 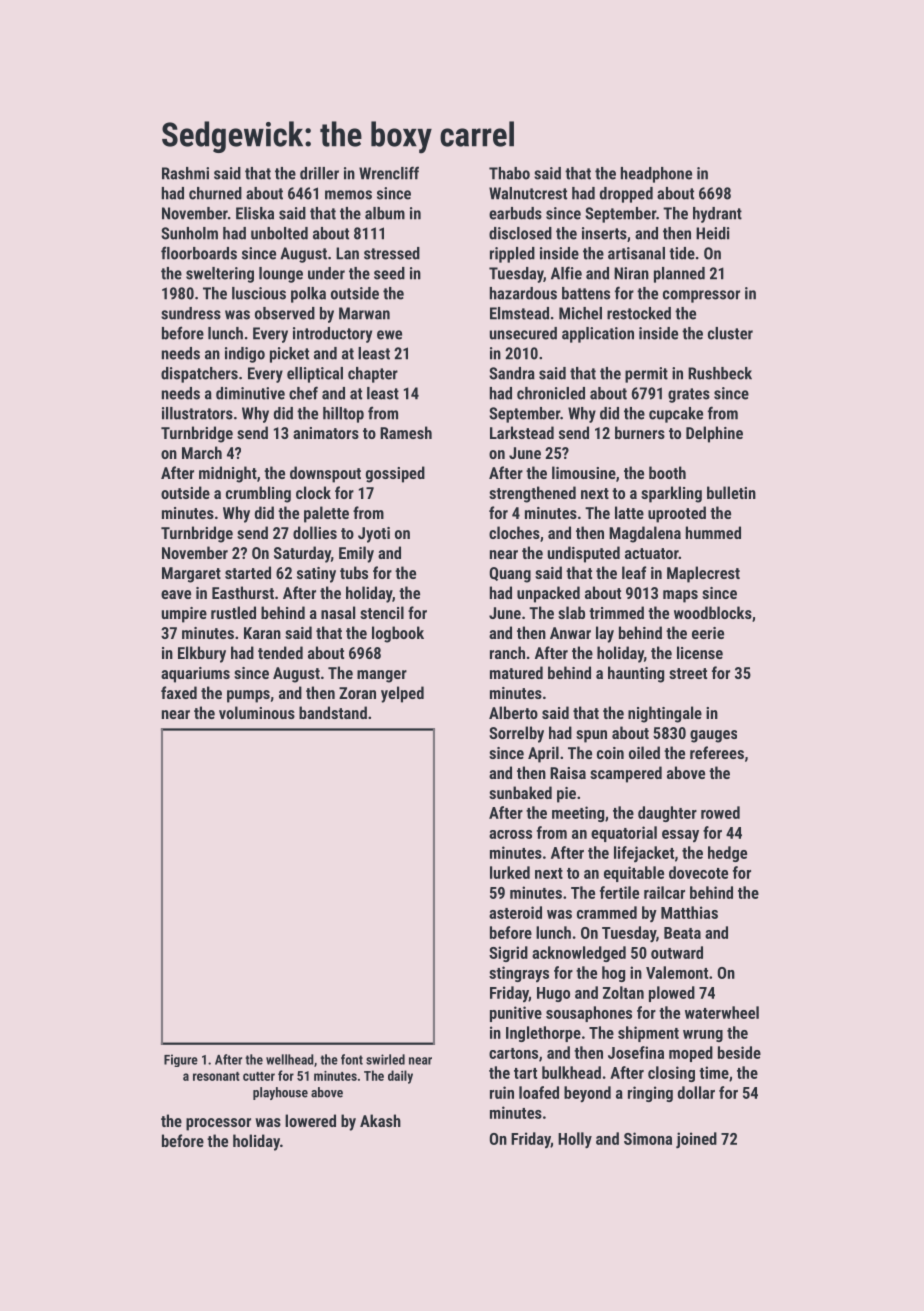 What do you see at coordinates (714, 434) in the screenshot?
I see `Delphine` at bounding box center [714, 434].
